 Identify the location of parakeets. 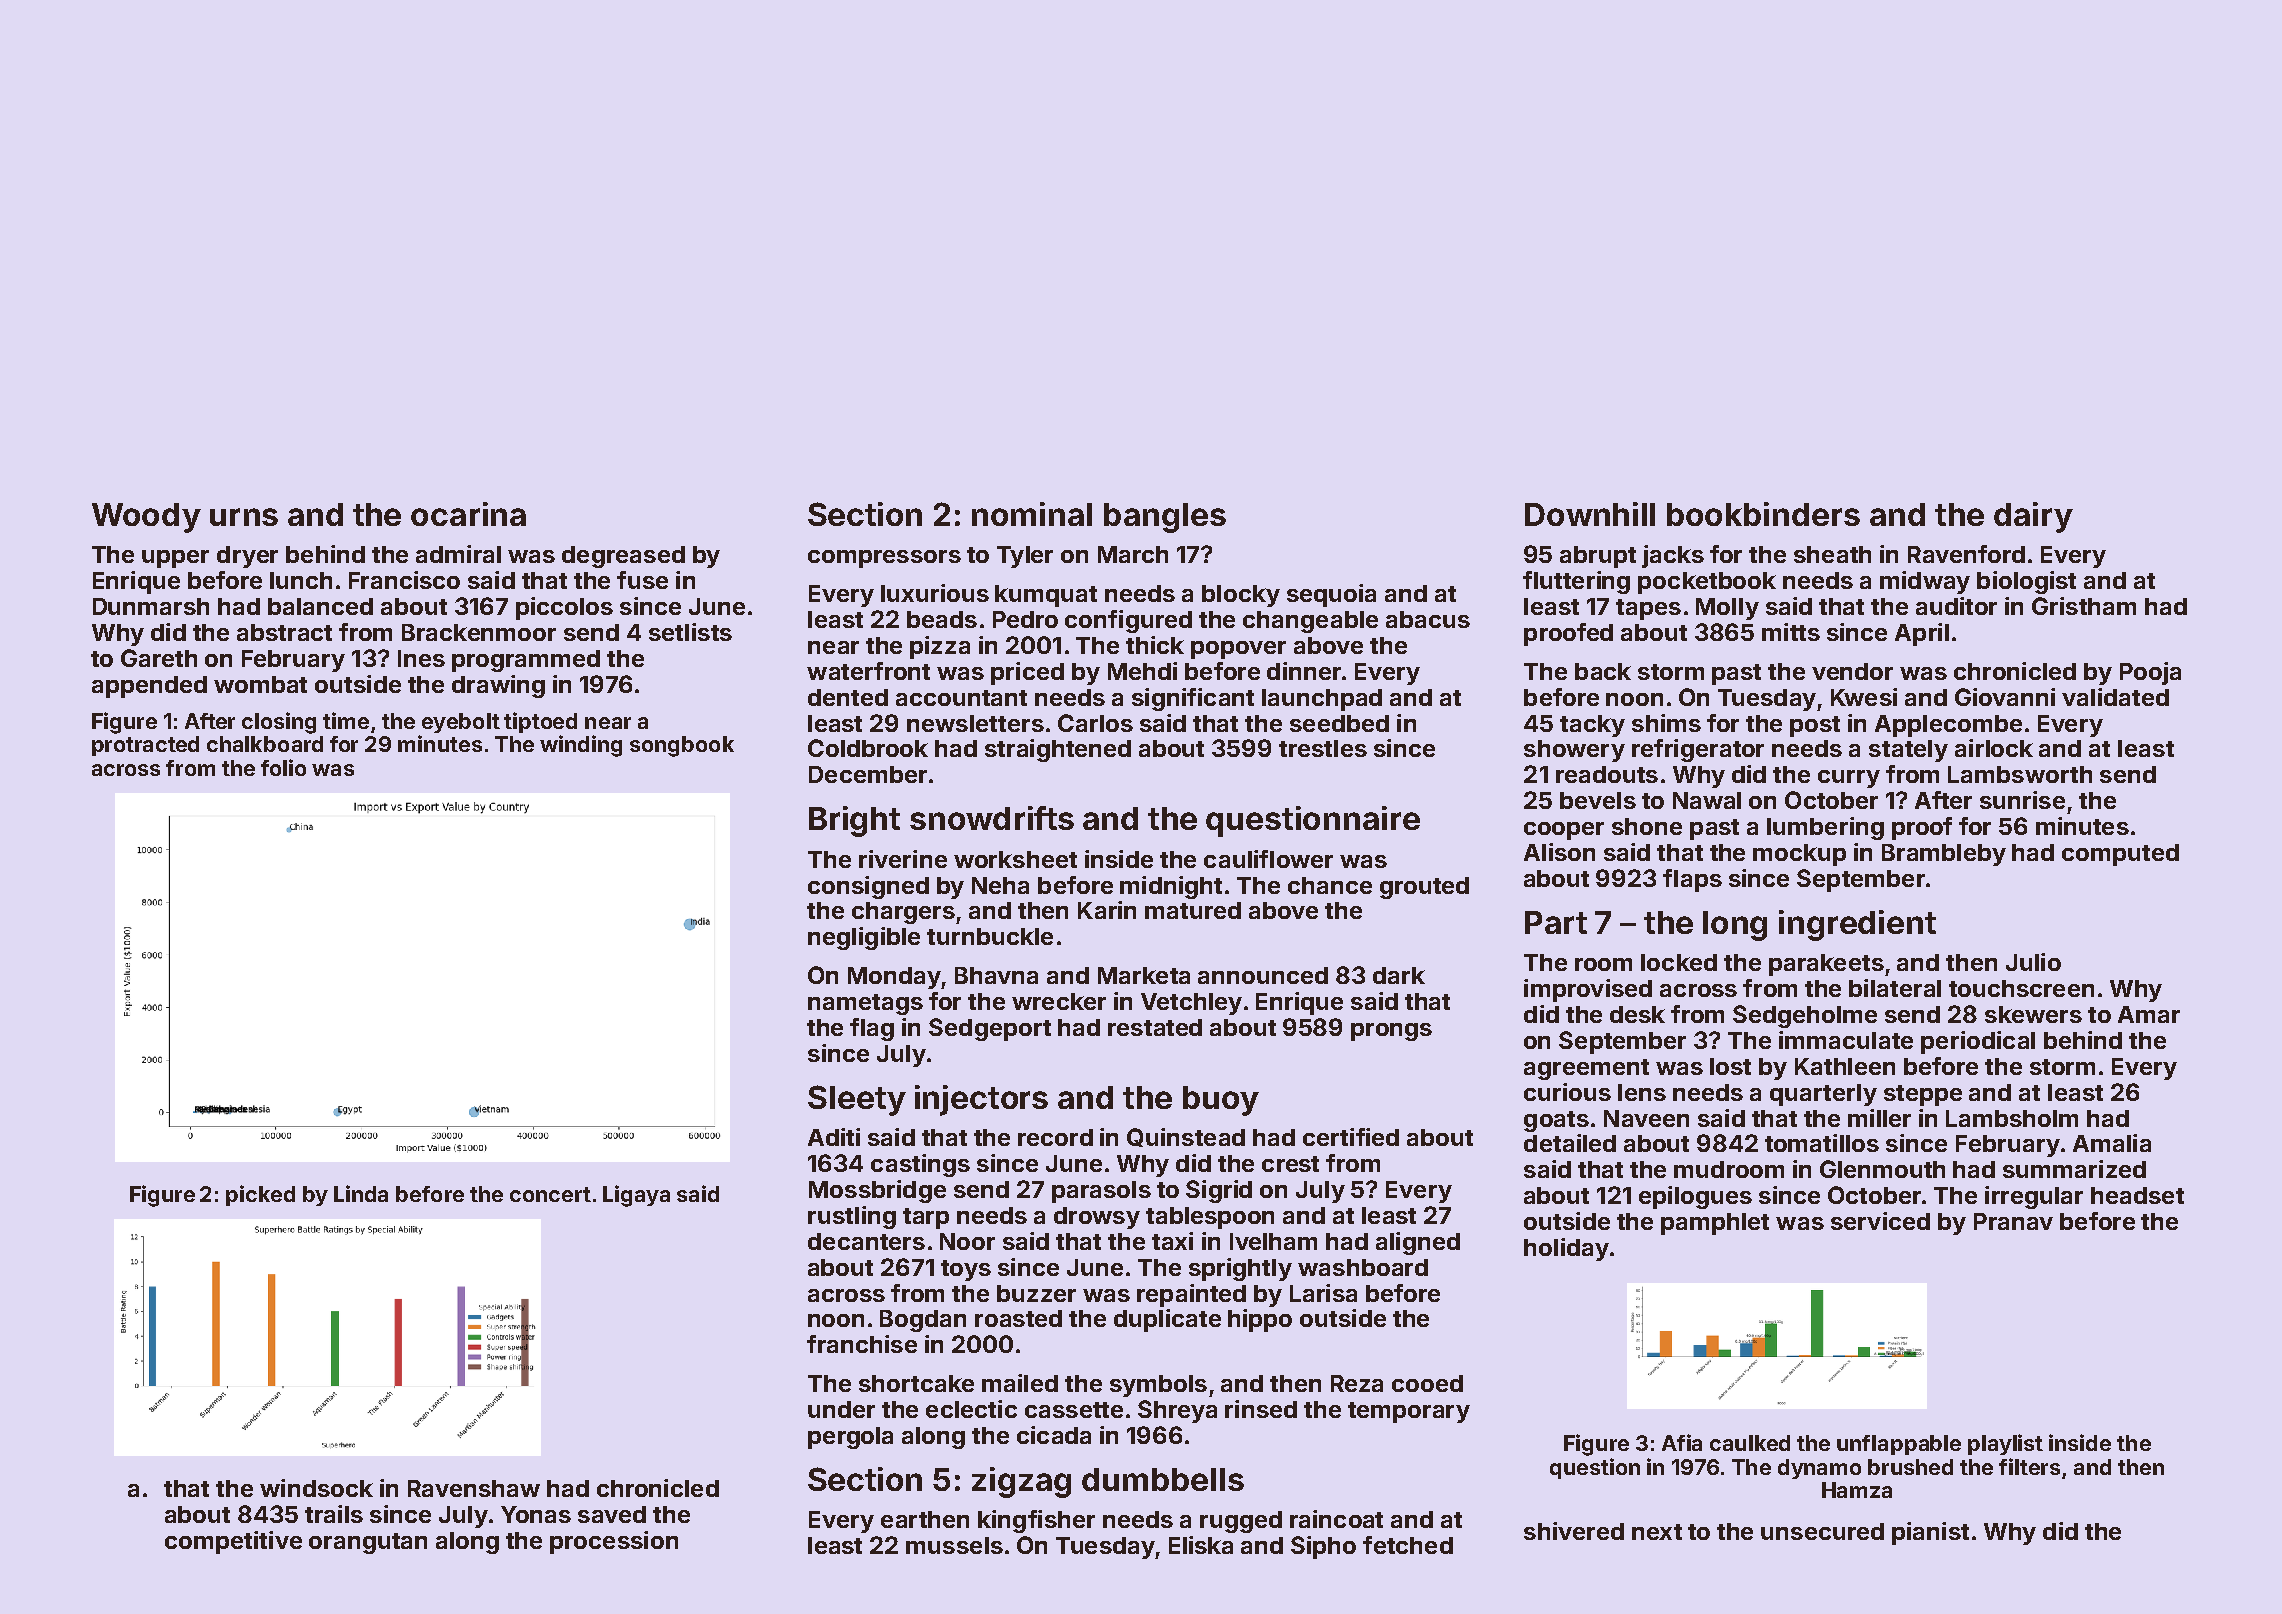
(1826, 965).
